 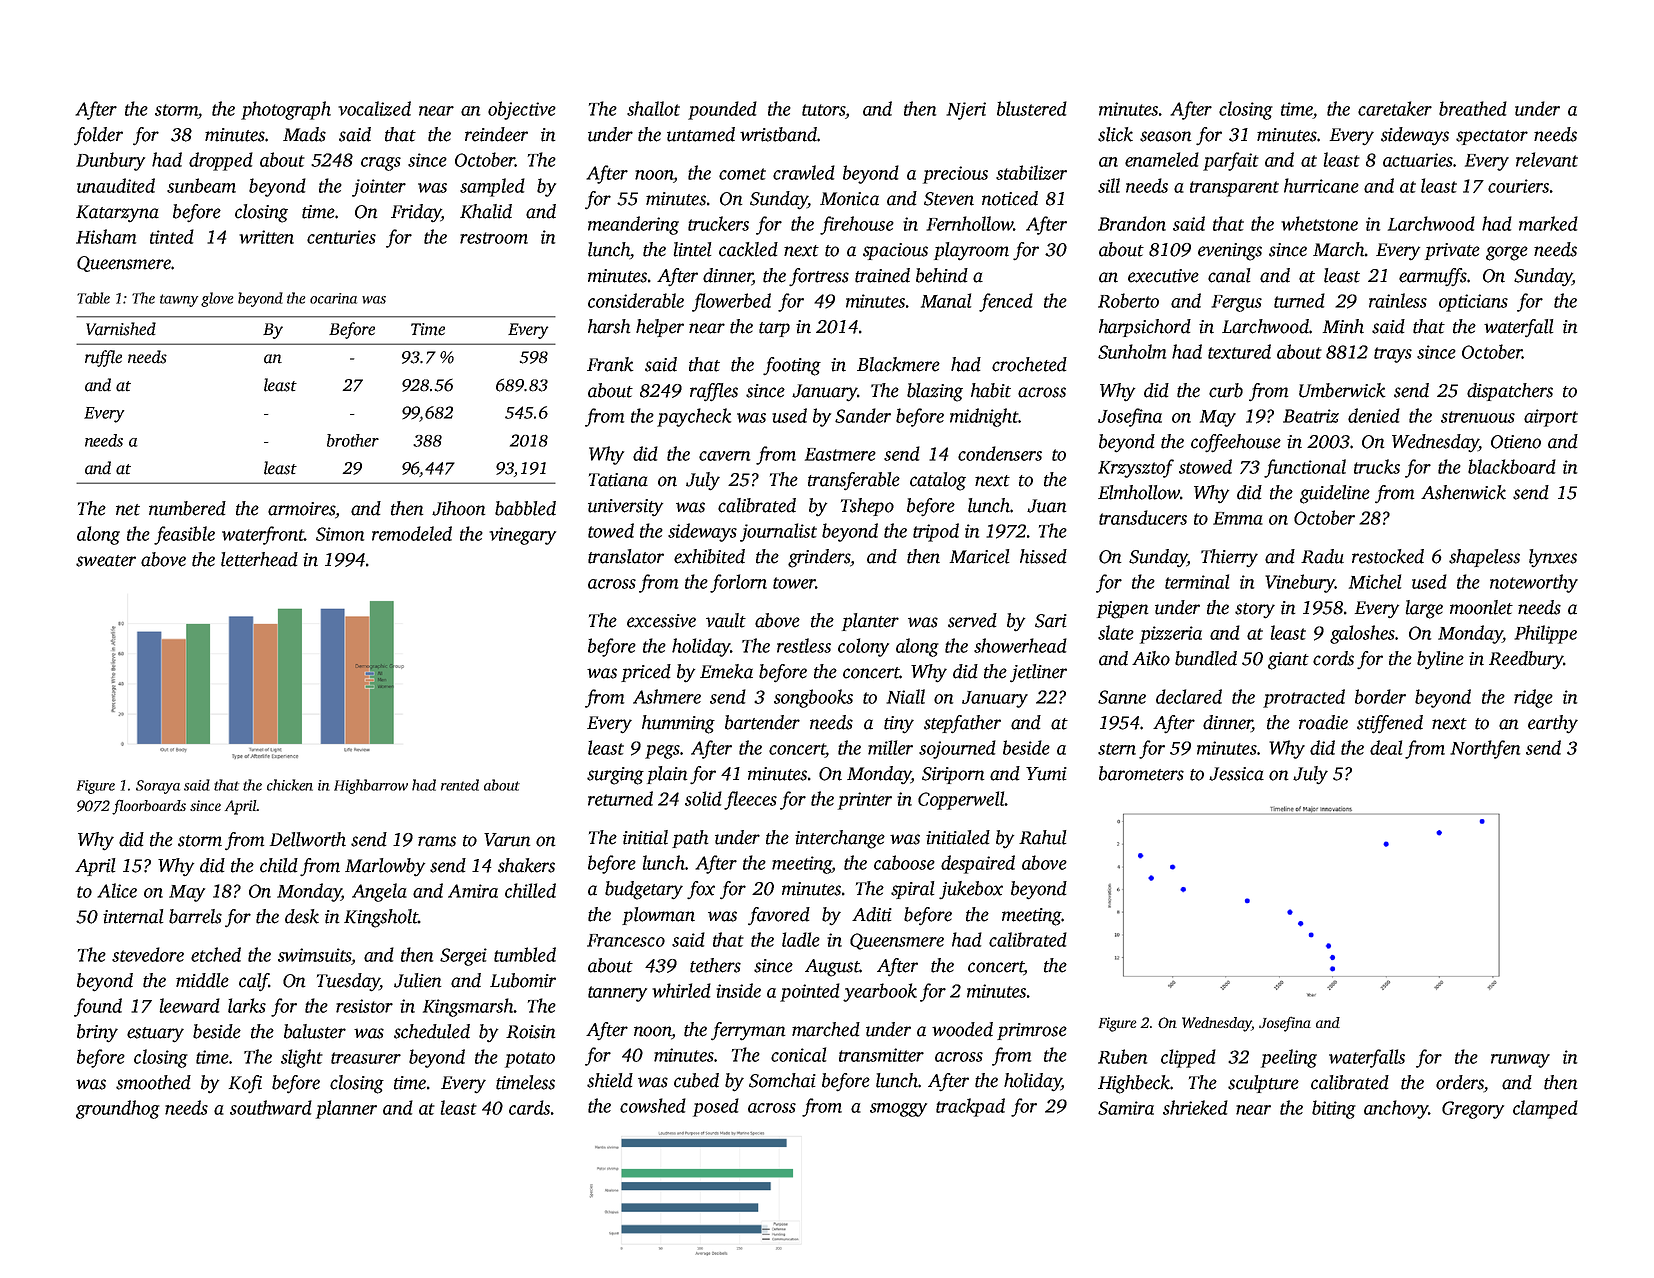 I want to click on jointer, so click(x=379, y=188).
